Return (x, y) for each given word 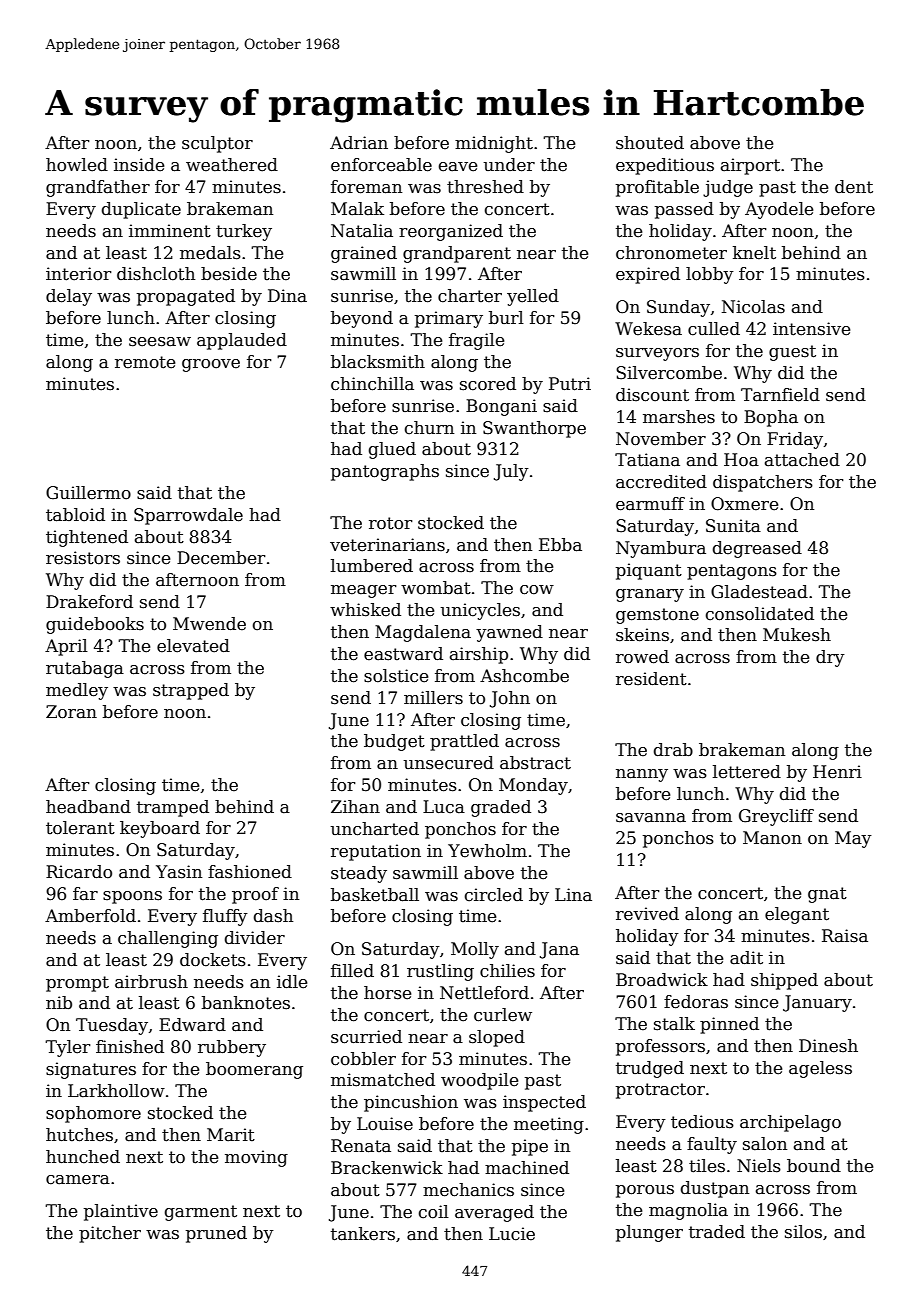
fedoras (696, 1002)
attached (802, 460)
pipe (530, 1147)
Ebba (560, 545)
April (66, 647)
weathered (232, 165)
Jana (559, 950)
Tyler (68, 1048)
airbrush (151, 982)
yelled (533, 297)
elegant (797, 915)
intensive (811, 329)
